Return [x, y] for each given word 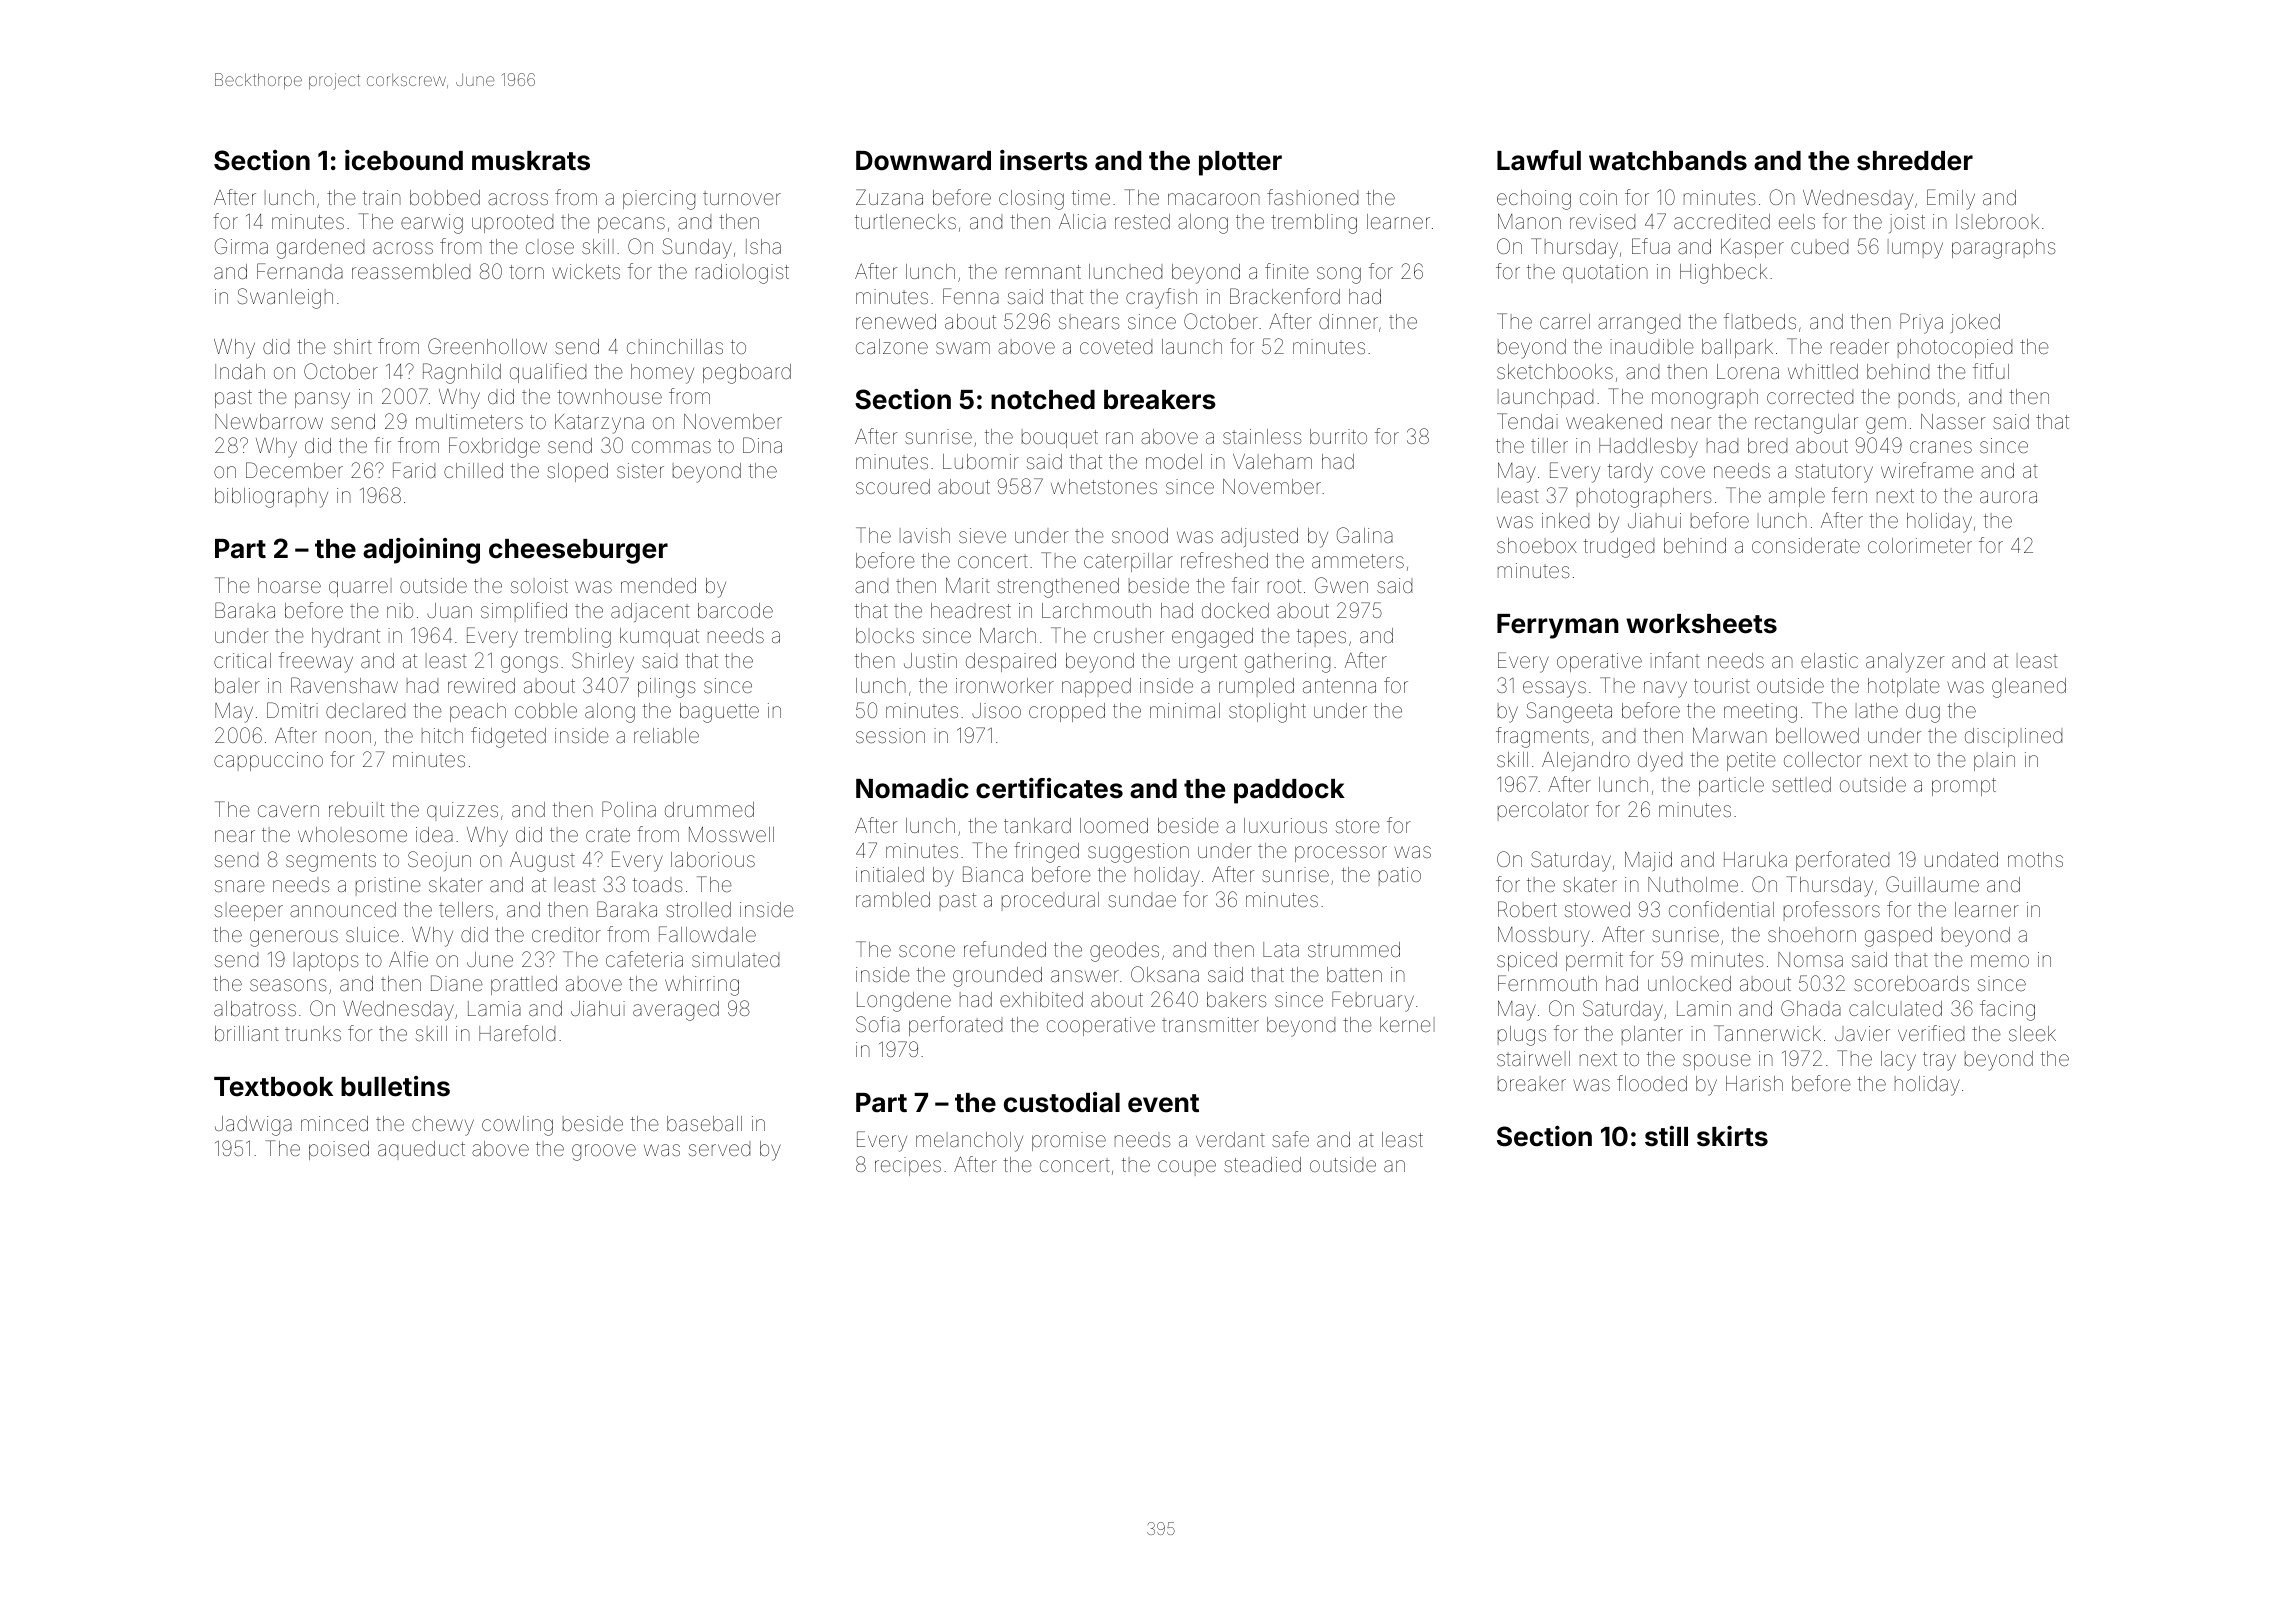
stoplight [1267, 713]
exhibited [1041, 999]
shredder [1915, 161]
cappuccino [268, 761]
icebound [404, 160]
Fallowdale [707, 934]
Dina [762, 445]
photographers [1644, 498]
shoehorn [1812, 934]
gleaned [2029, 688]
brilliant [247, 1033]
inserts [1044, 160]
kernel [1407, 1024]
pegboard [747, 374]
